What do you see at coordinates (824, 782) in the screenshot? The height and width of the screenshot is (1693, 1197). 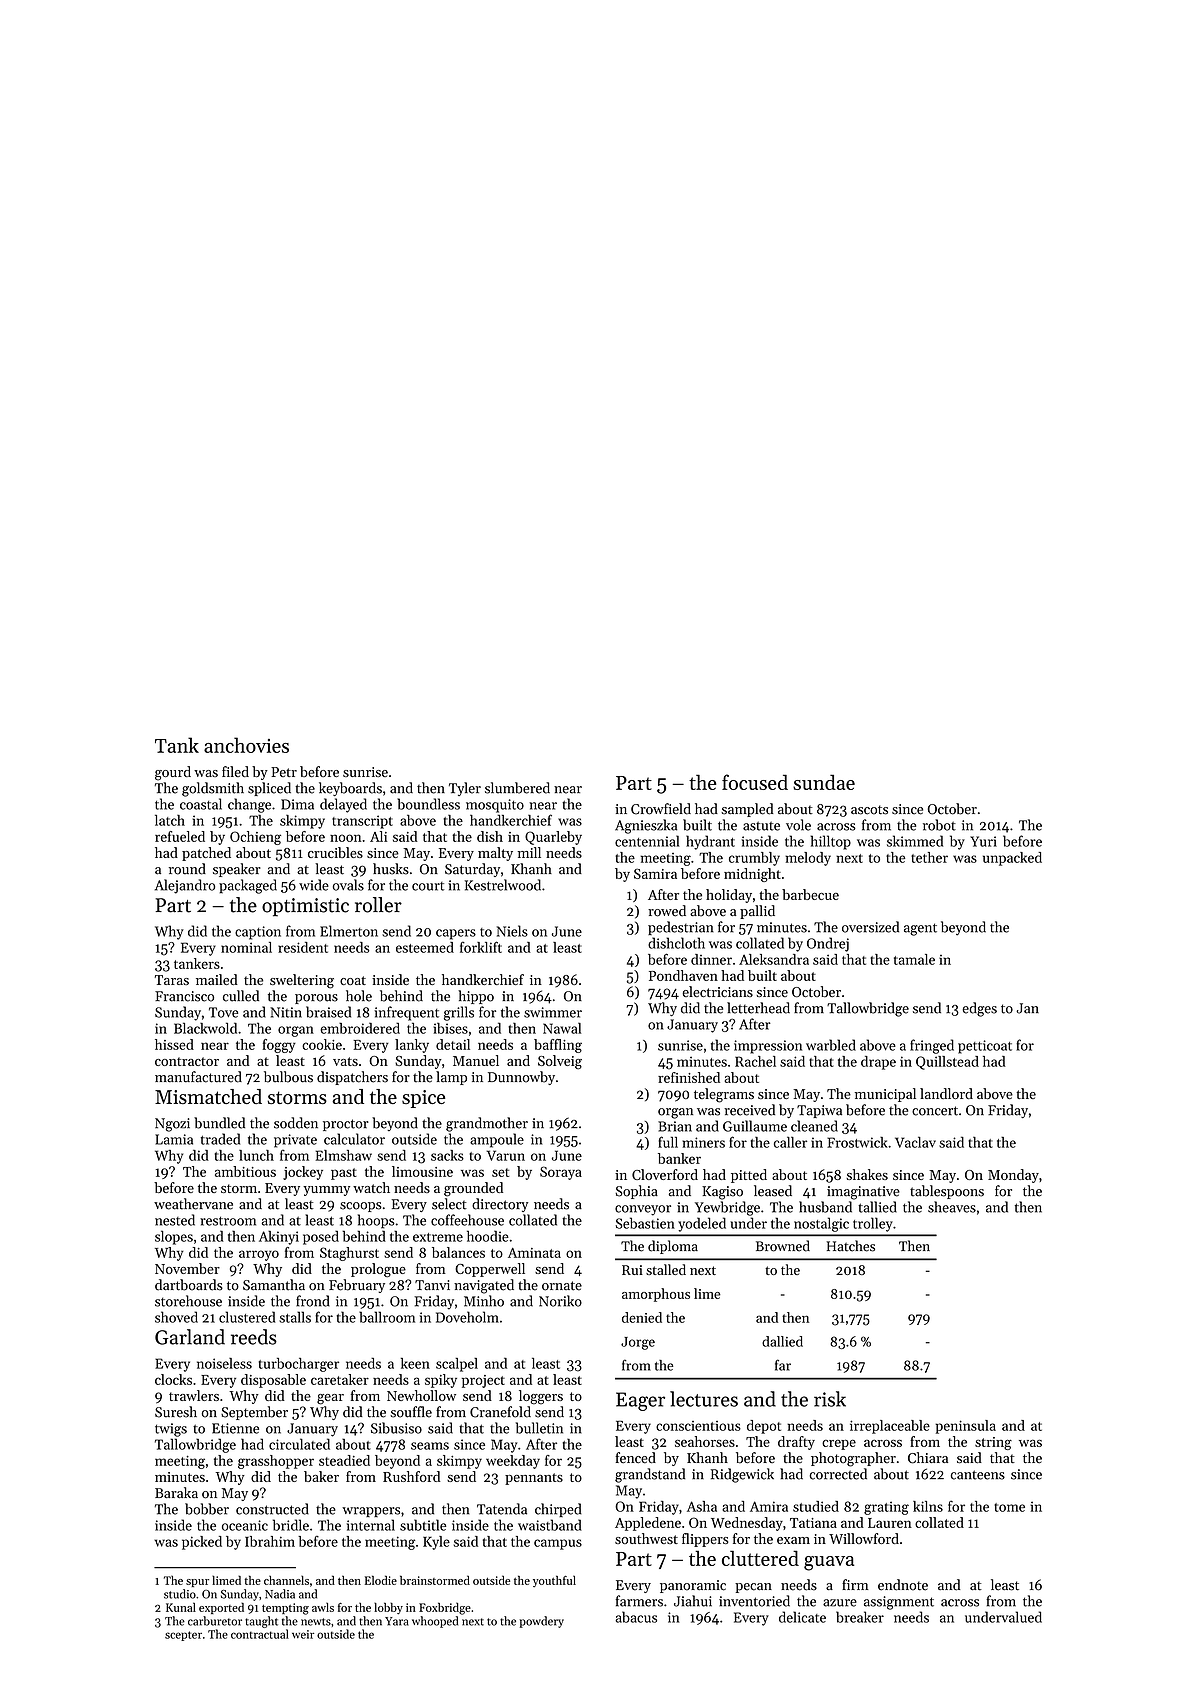 I see `sundae` at bounding box center [824, 782].
